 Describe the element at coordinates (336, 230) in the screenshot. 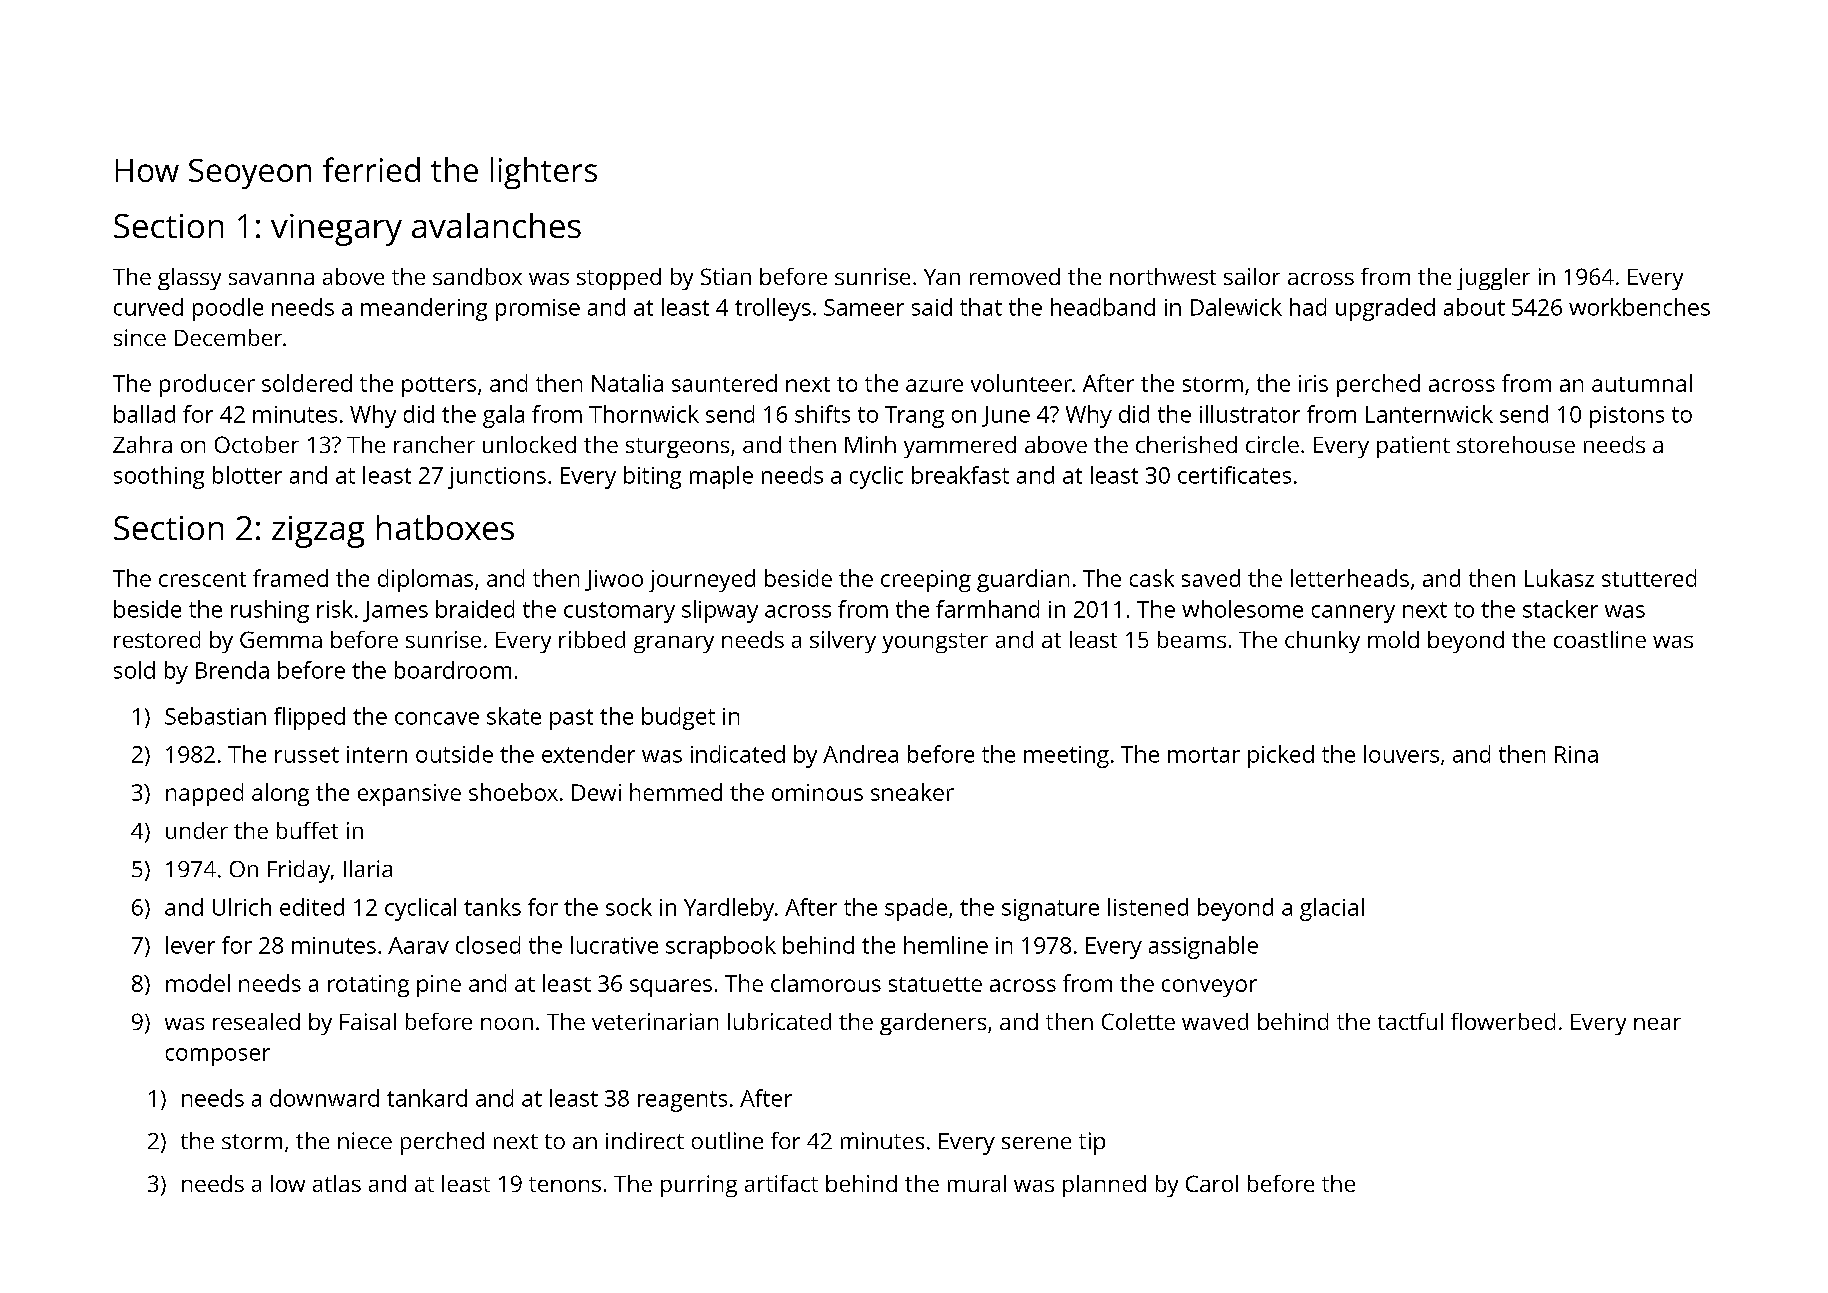

I see `vinegary` at that location.
